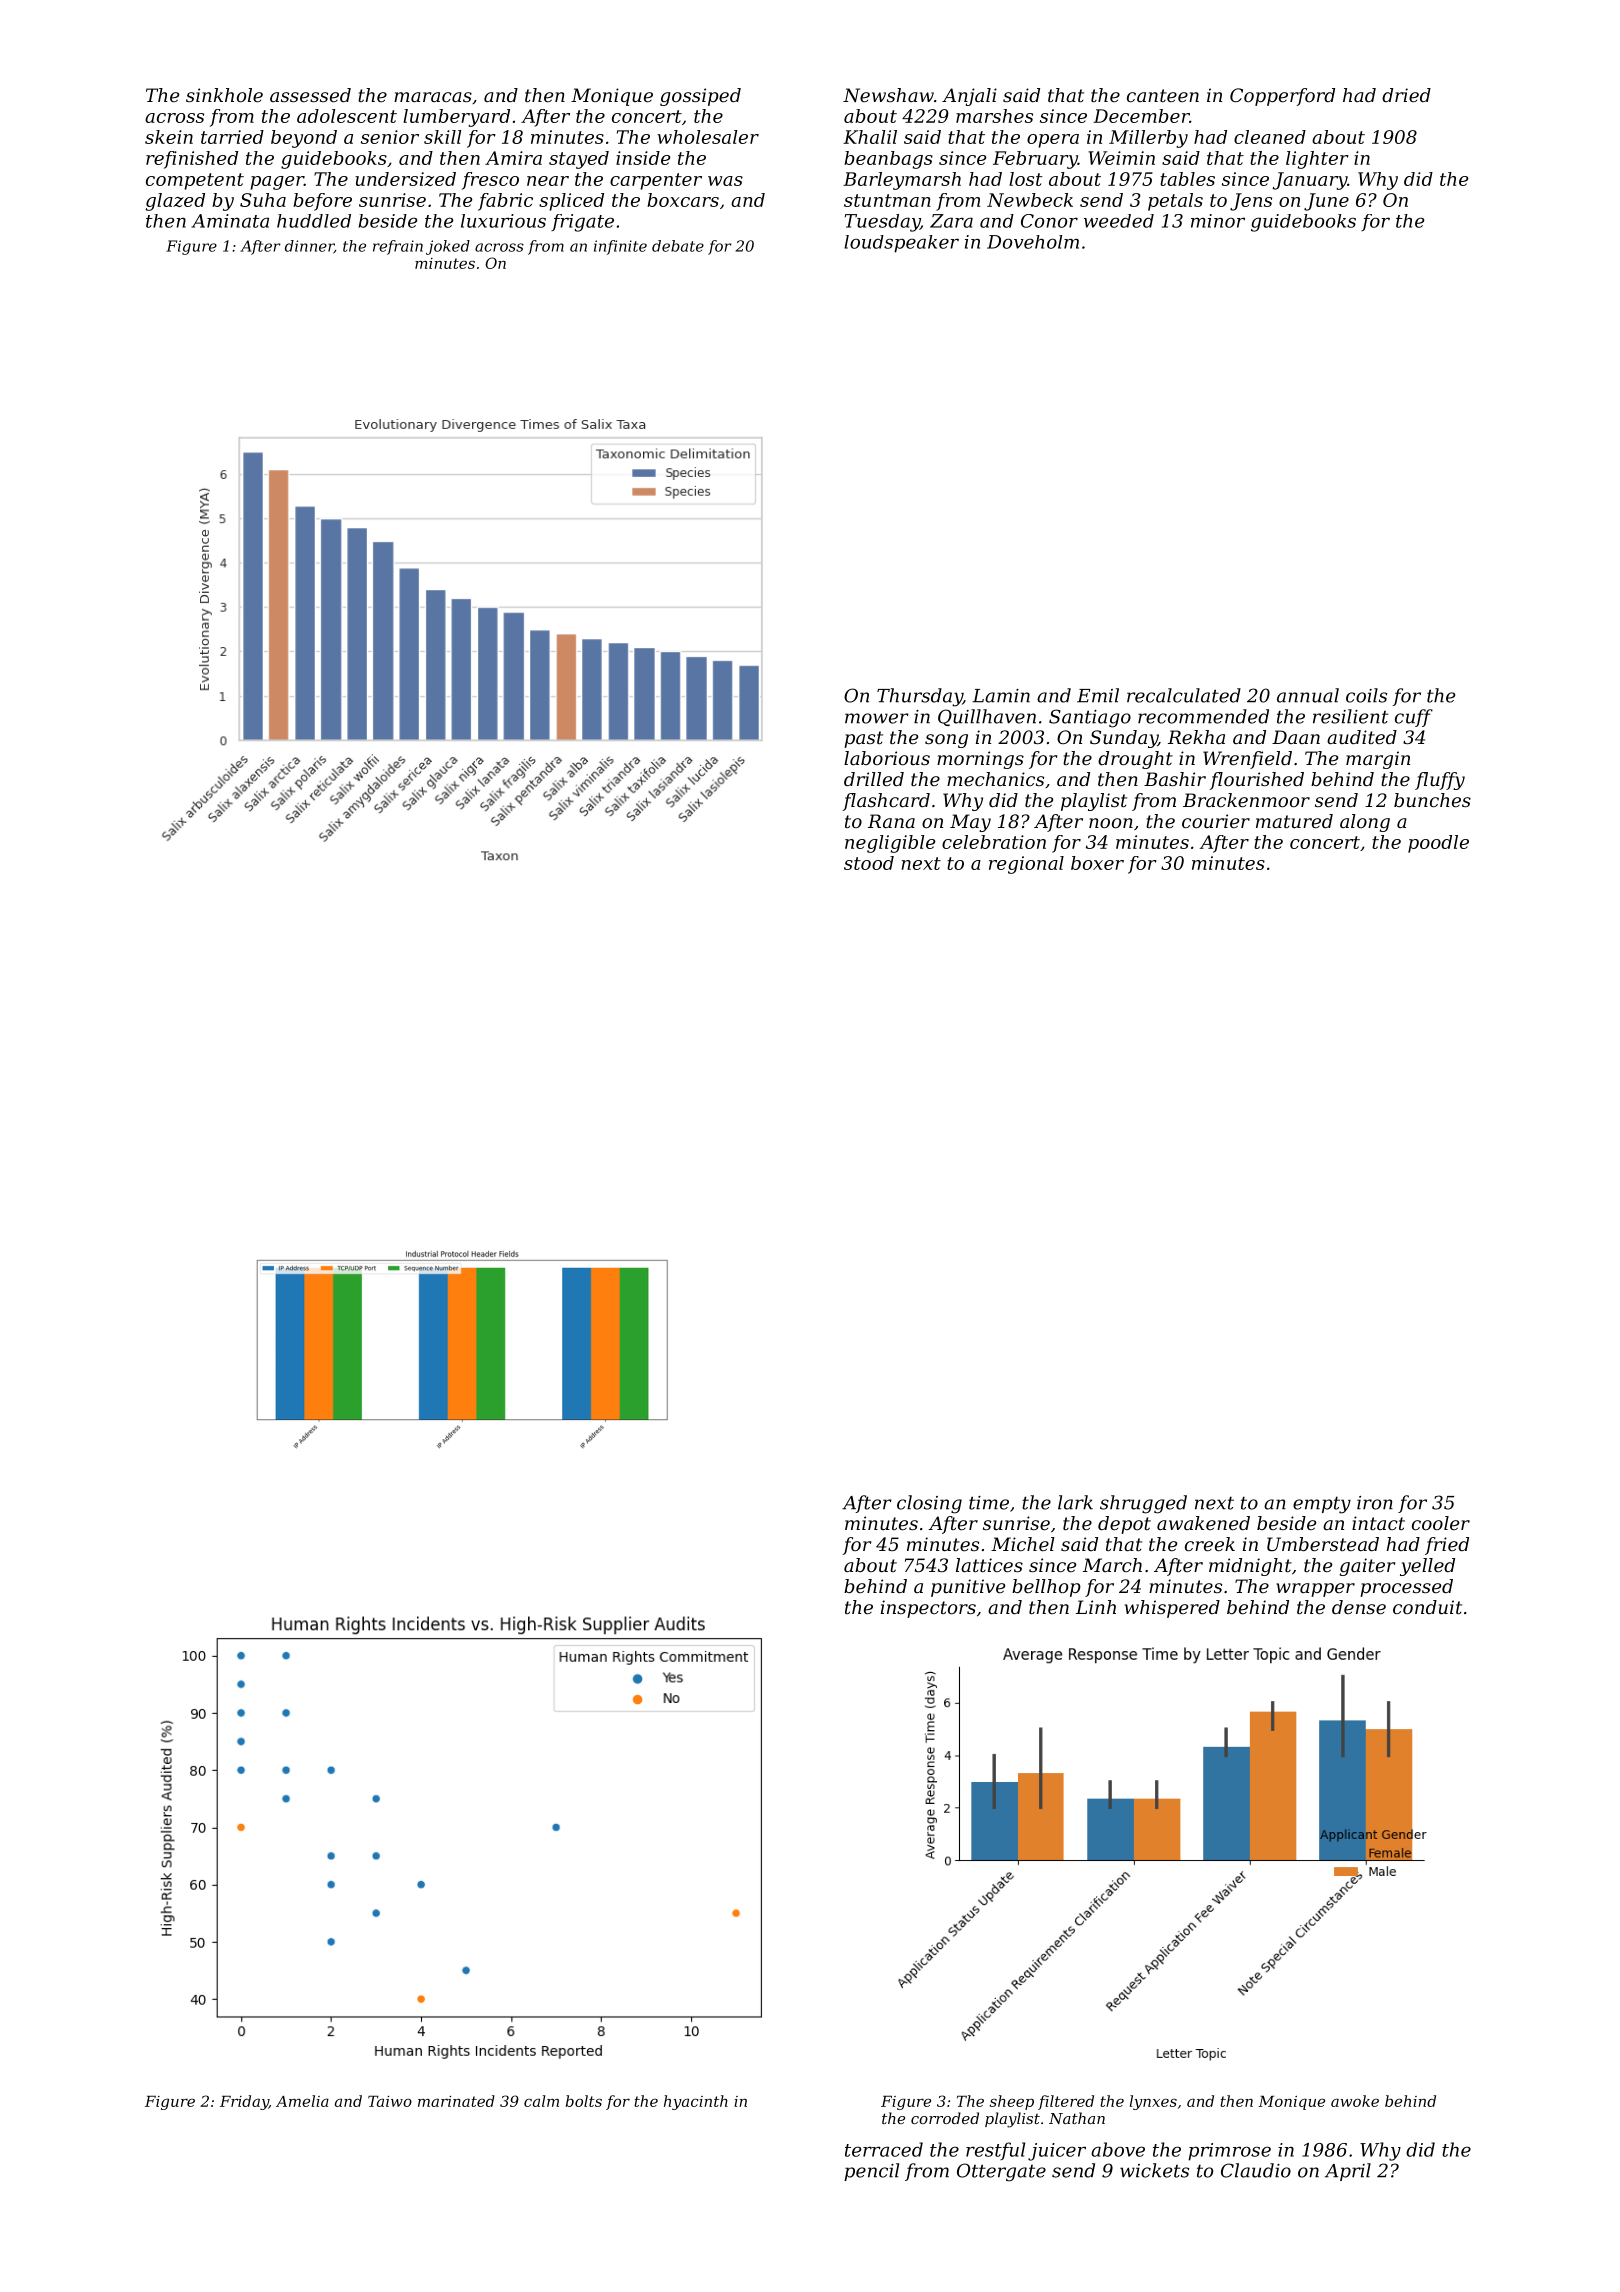 The height and width of the document is (2292, 1620). Describe the element at coordinates (877, 718) in the document. I see `mower` at that location.
